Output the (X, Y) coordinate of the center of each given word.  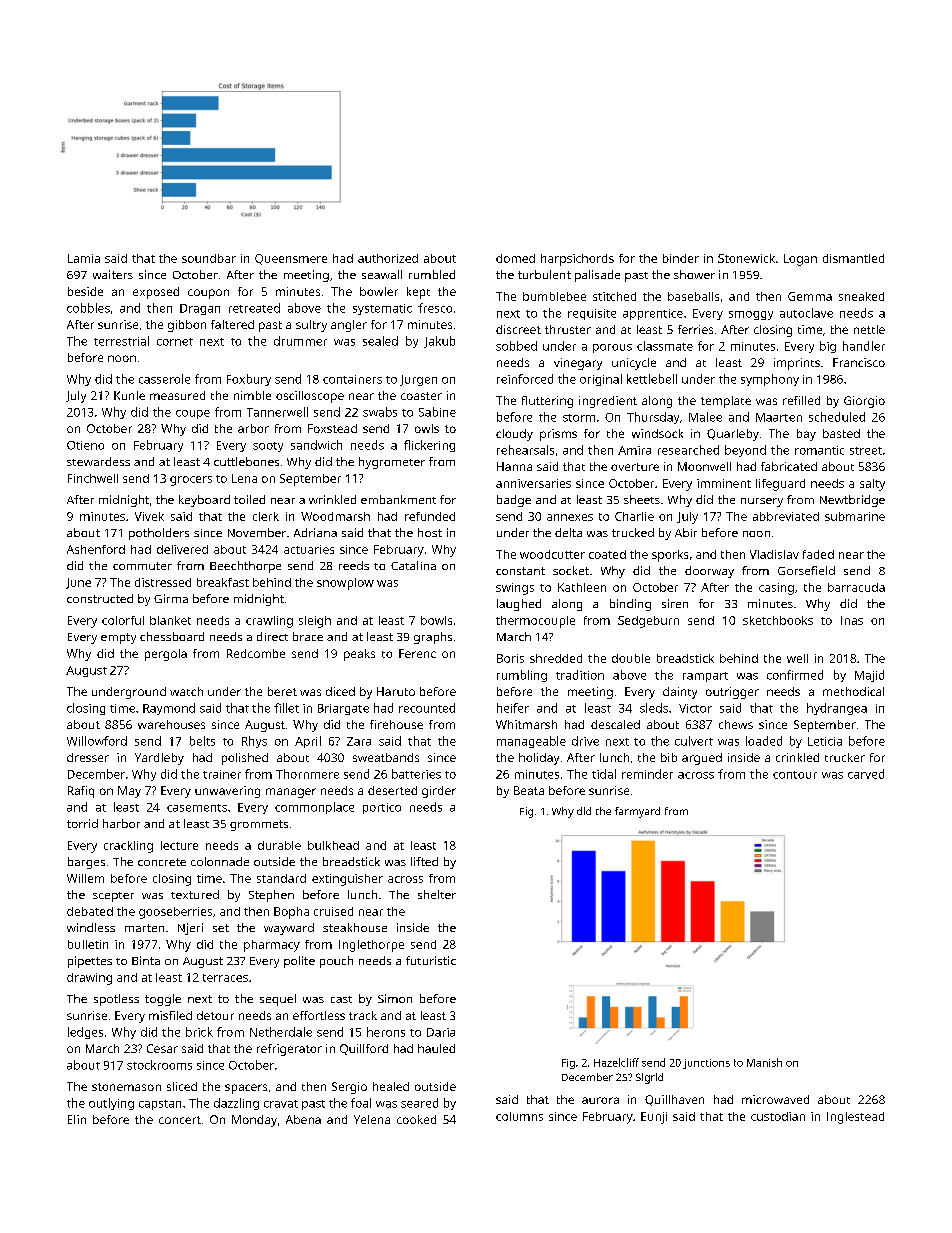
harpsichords (577, 260)
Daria (441, 1032)
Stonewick (746, 258)
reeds (354, 565)
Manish (764, 1062)
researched (688, 450)
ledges (85, 1033)
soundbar (209, 258)
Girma (171, 598)
